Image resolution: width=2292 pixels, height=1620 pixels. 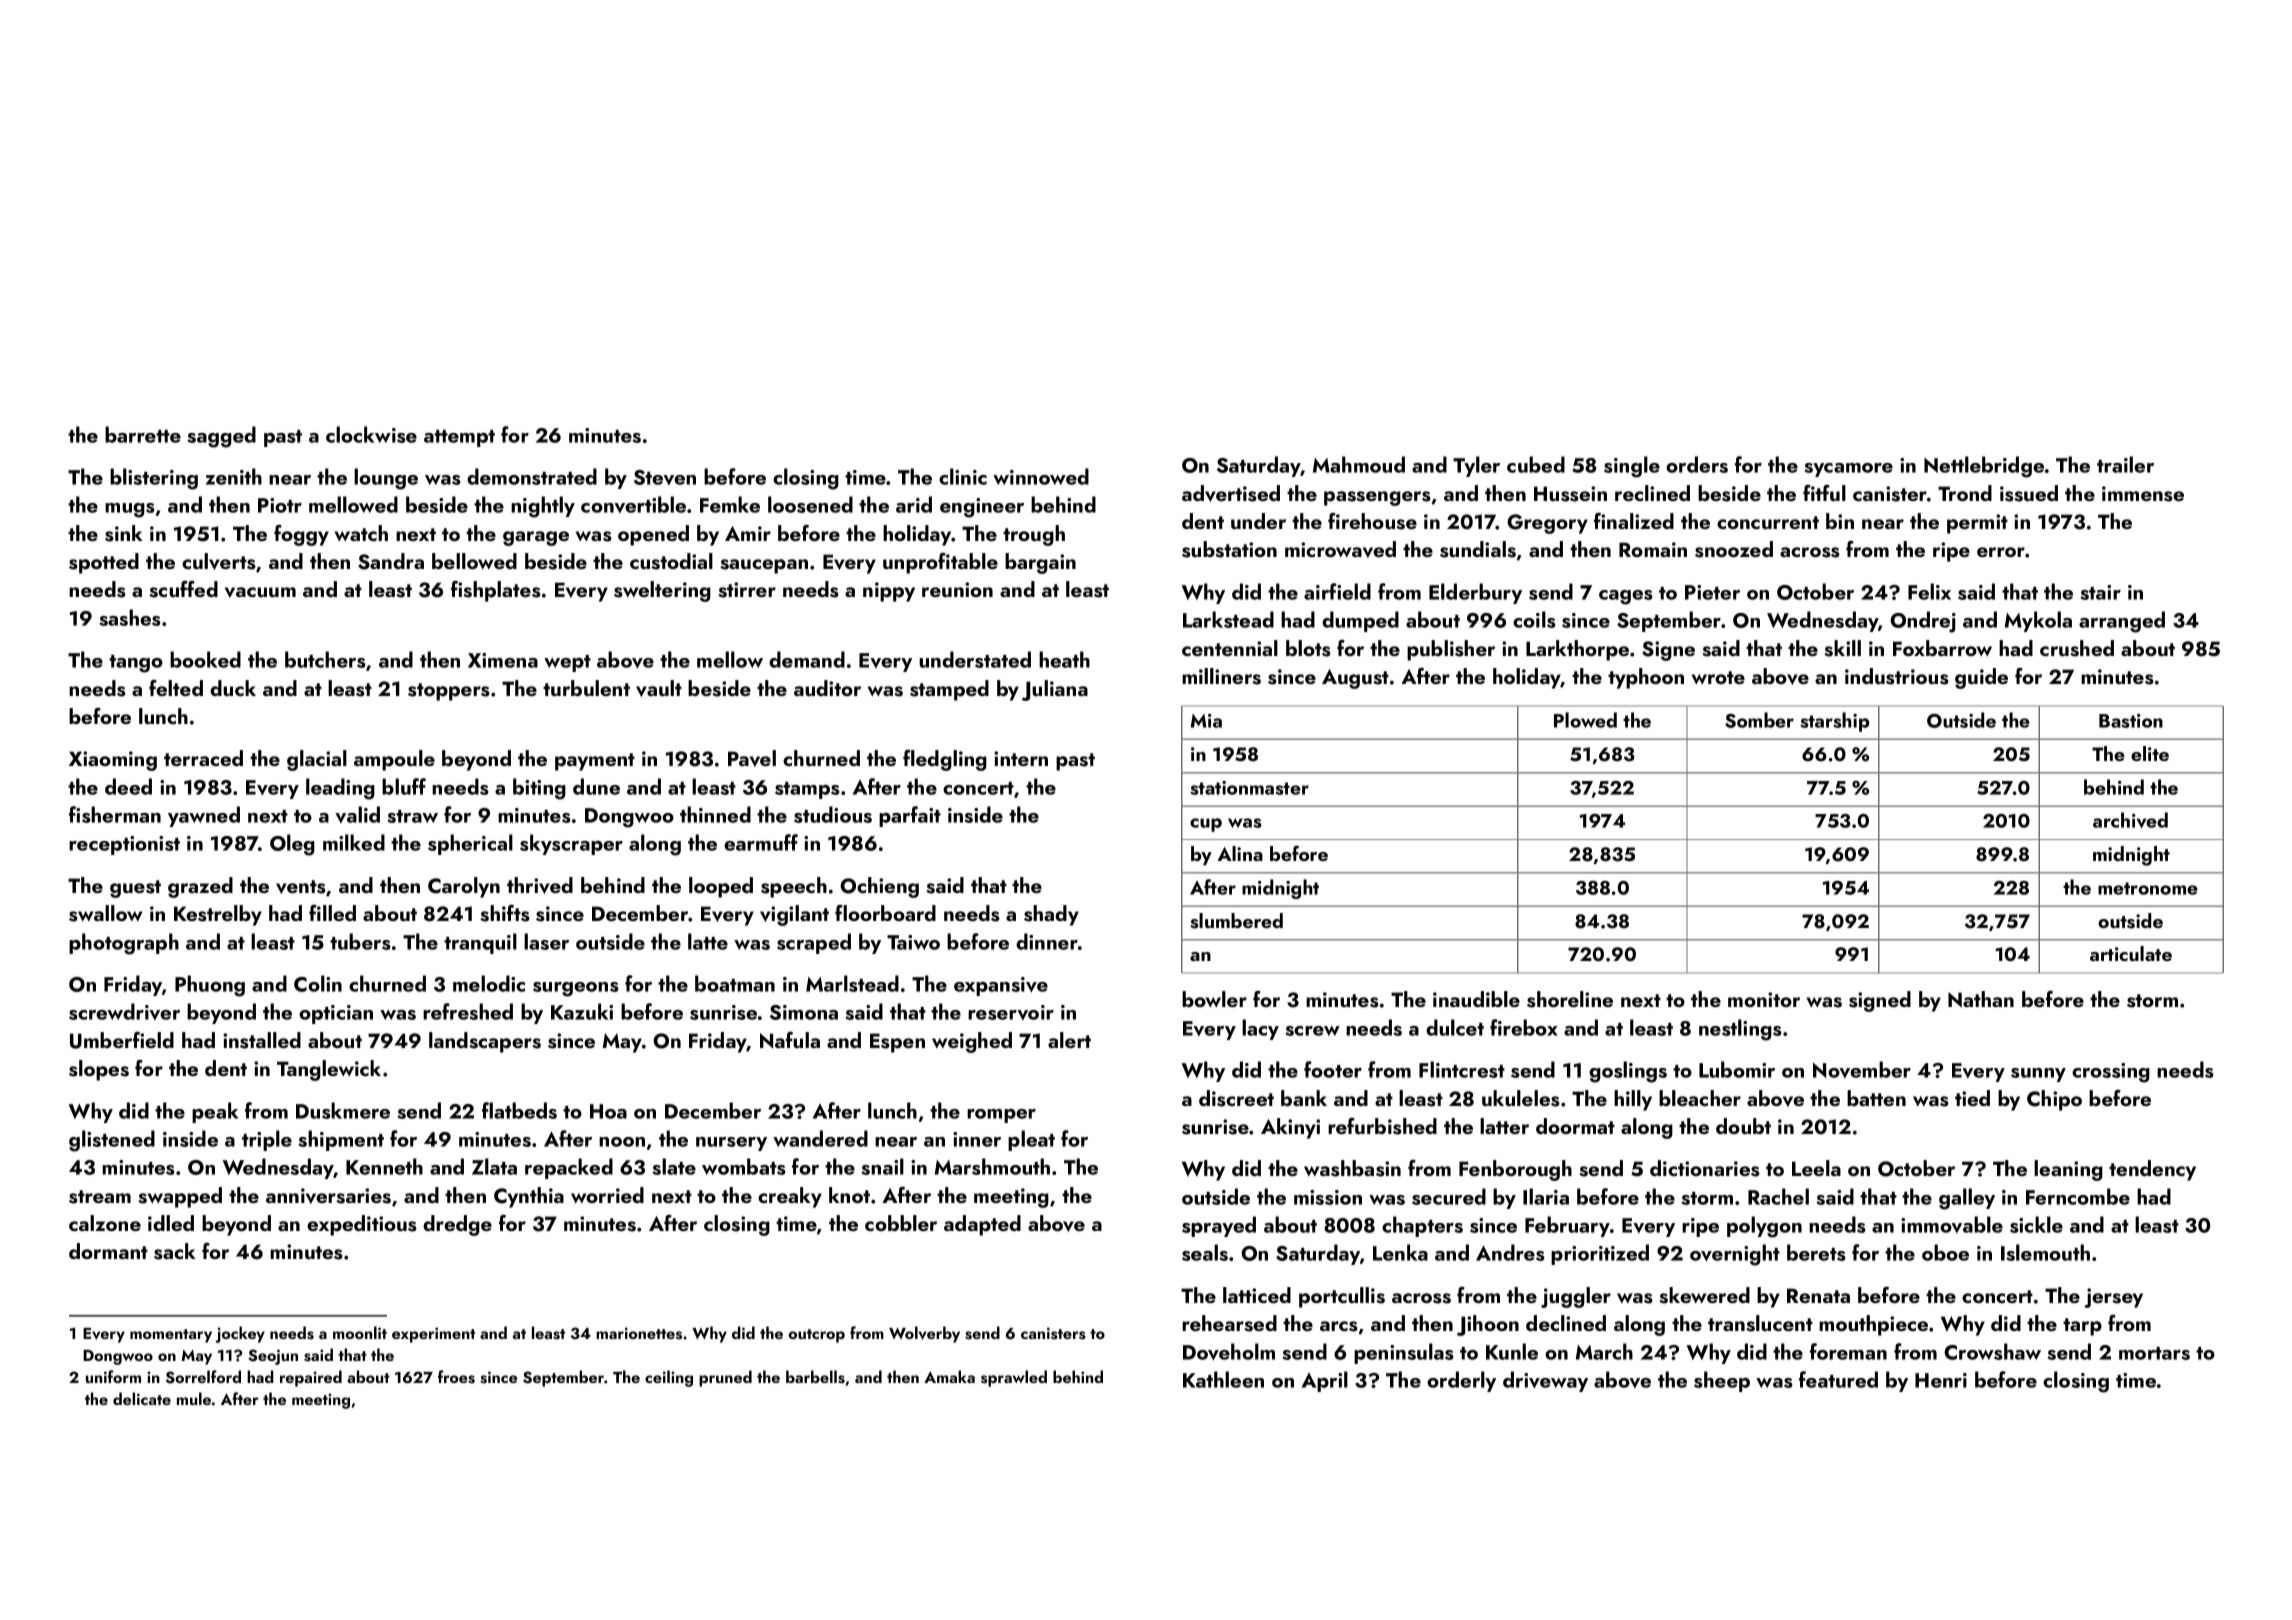 What do you see at coordinates (1014, 1378) in the document?
I see `sprawled` at bounding box center [1014, 1378].
